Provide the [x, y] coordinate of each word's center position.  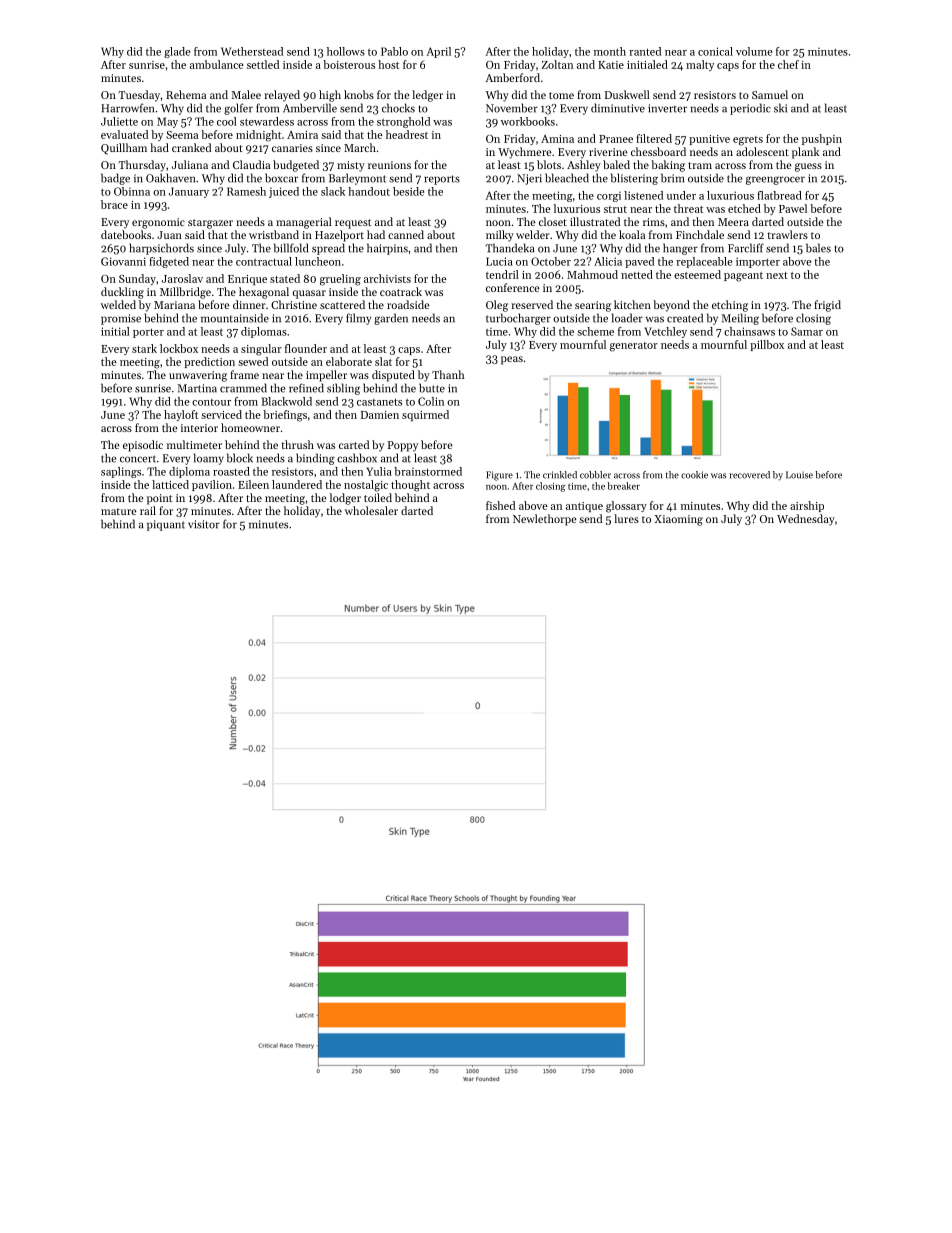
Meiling [740, 319]
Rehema [186, 94]
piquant [166, 525]
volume [754, 51]
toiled [378, 497]
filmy [358, 319]
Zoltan [557, 64]
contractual [264, 261]
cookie [694, 475]
